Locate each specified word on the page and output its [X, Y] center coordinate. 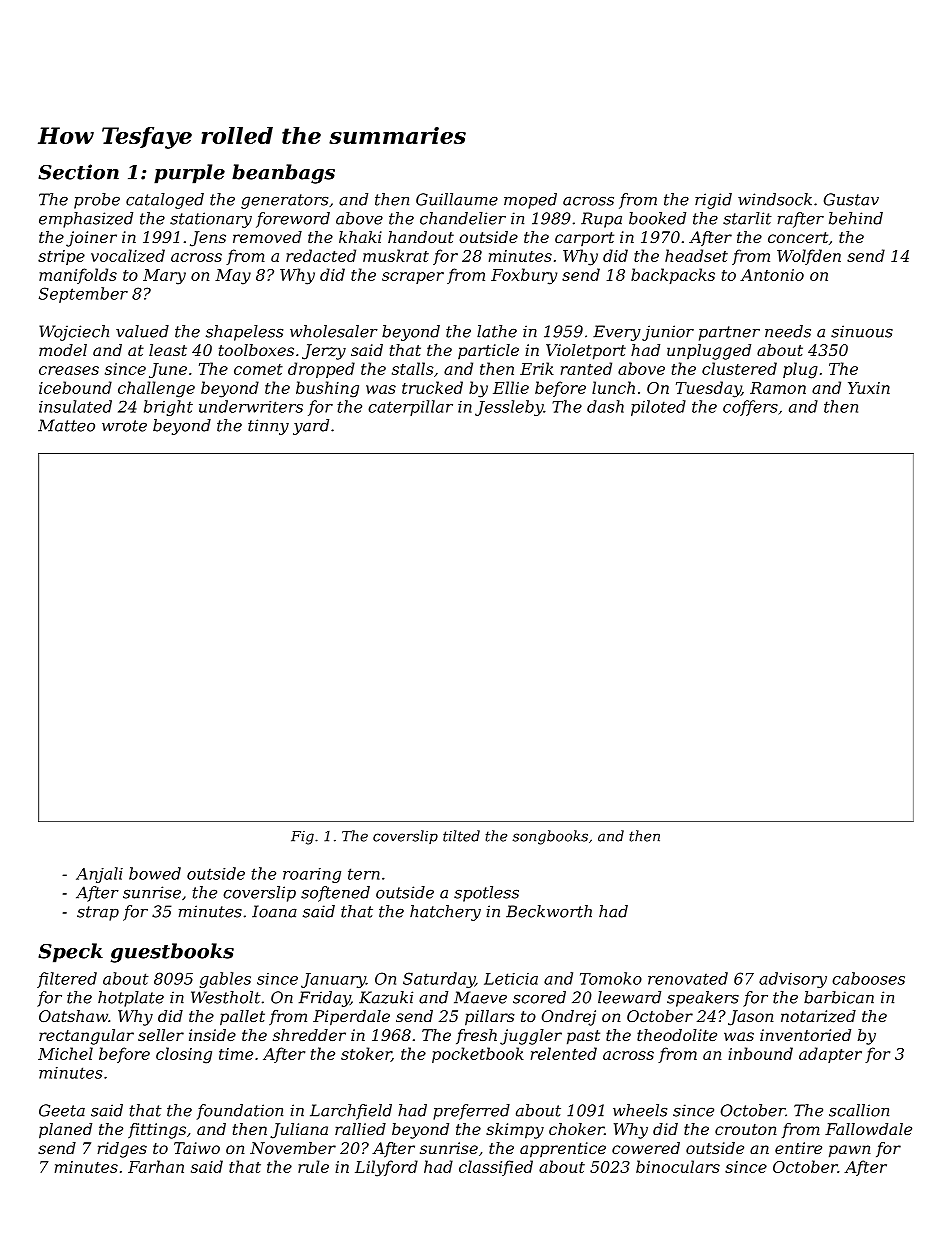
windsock [775, 199]
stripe [61, 257]
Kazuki [386, 997]
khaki [360, 237]
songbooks [550, 837]
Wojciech [74, 333]
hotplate [131, 999]
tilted [461, 836]
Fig [302, 838]
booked [657, 218]
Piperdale [351, 1018]
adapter [830, 1055]
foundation [240, 1112]
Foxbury [524, 276]
